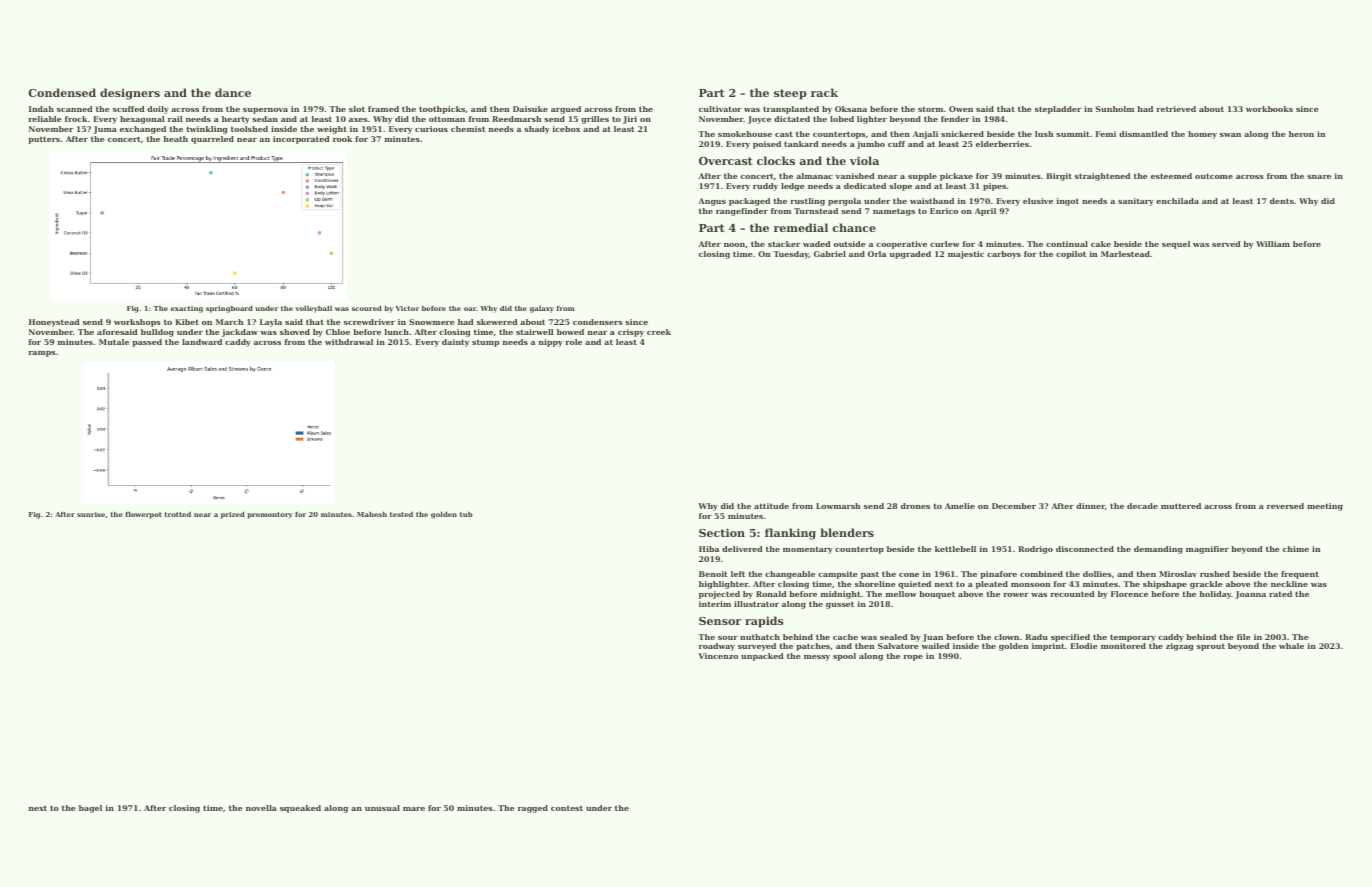  I want to click on served, so click(1226, 244).
